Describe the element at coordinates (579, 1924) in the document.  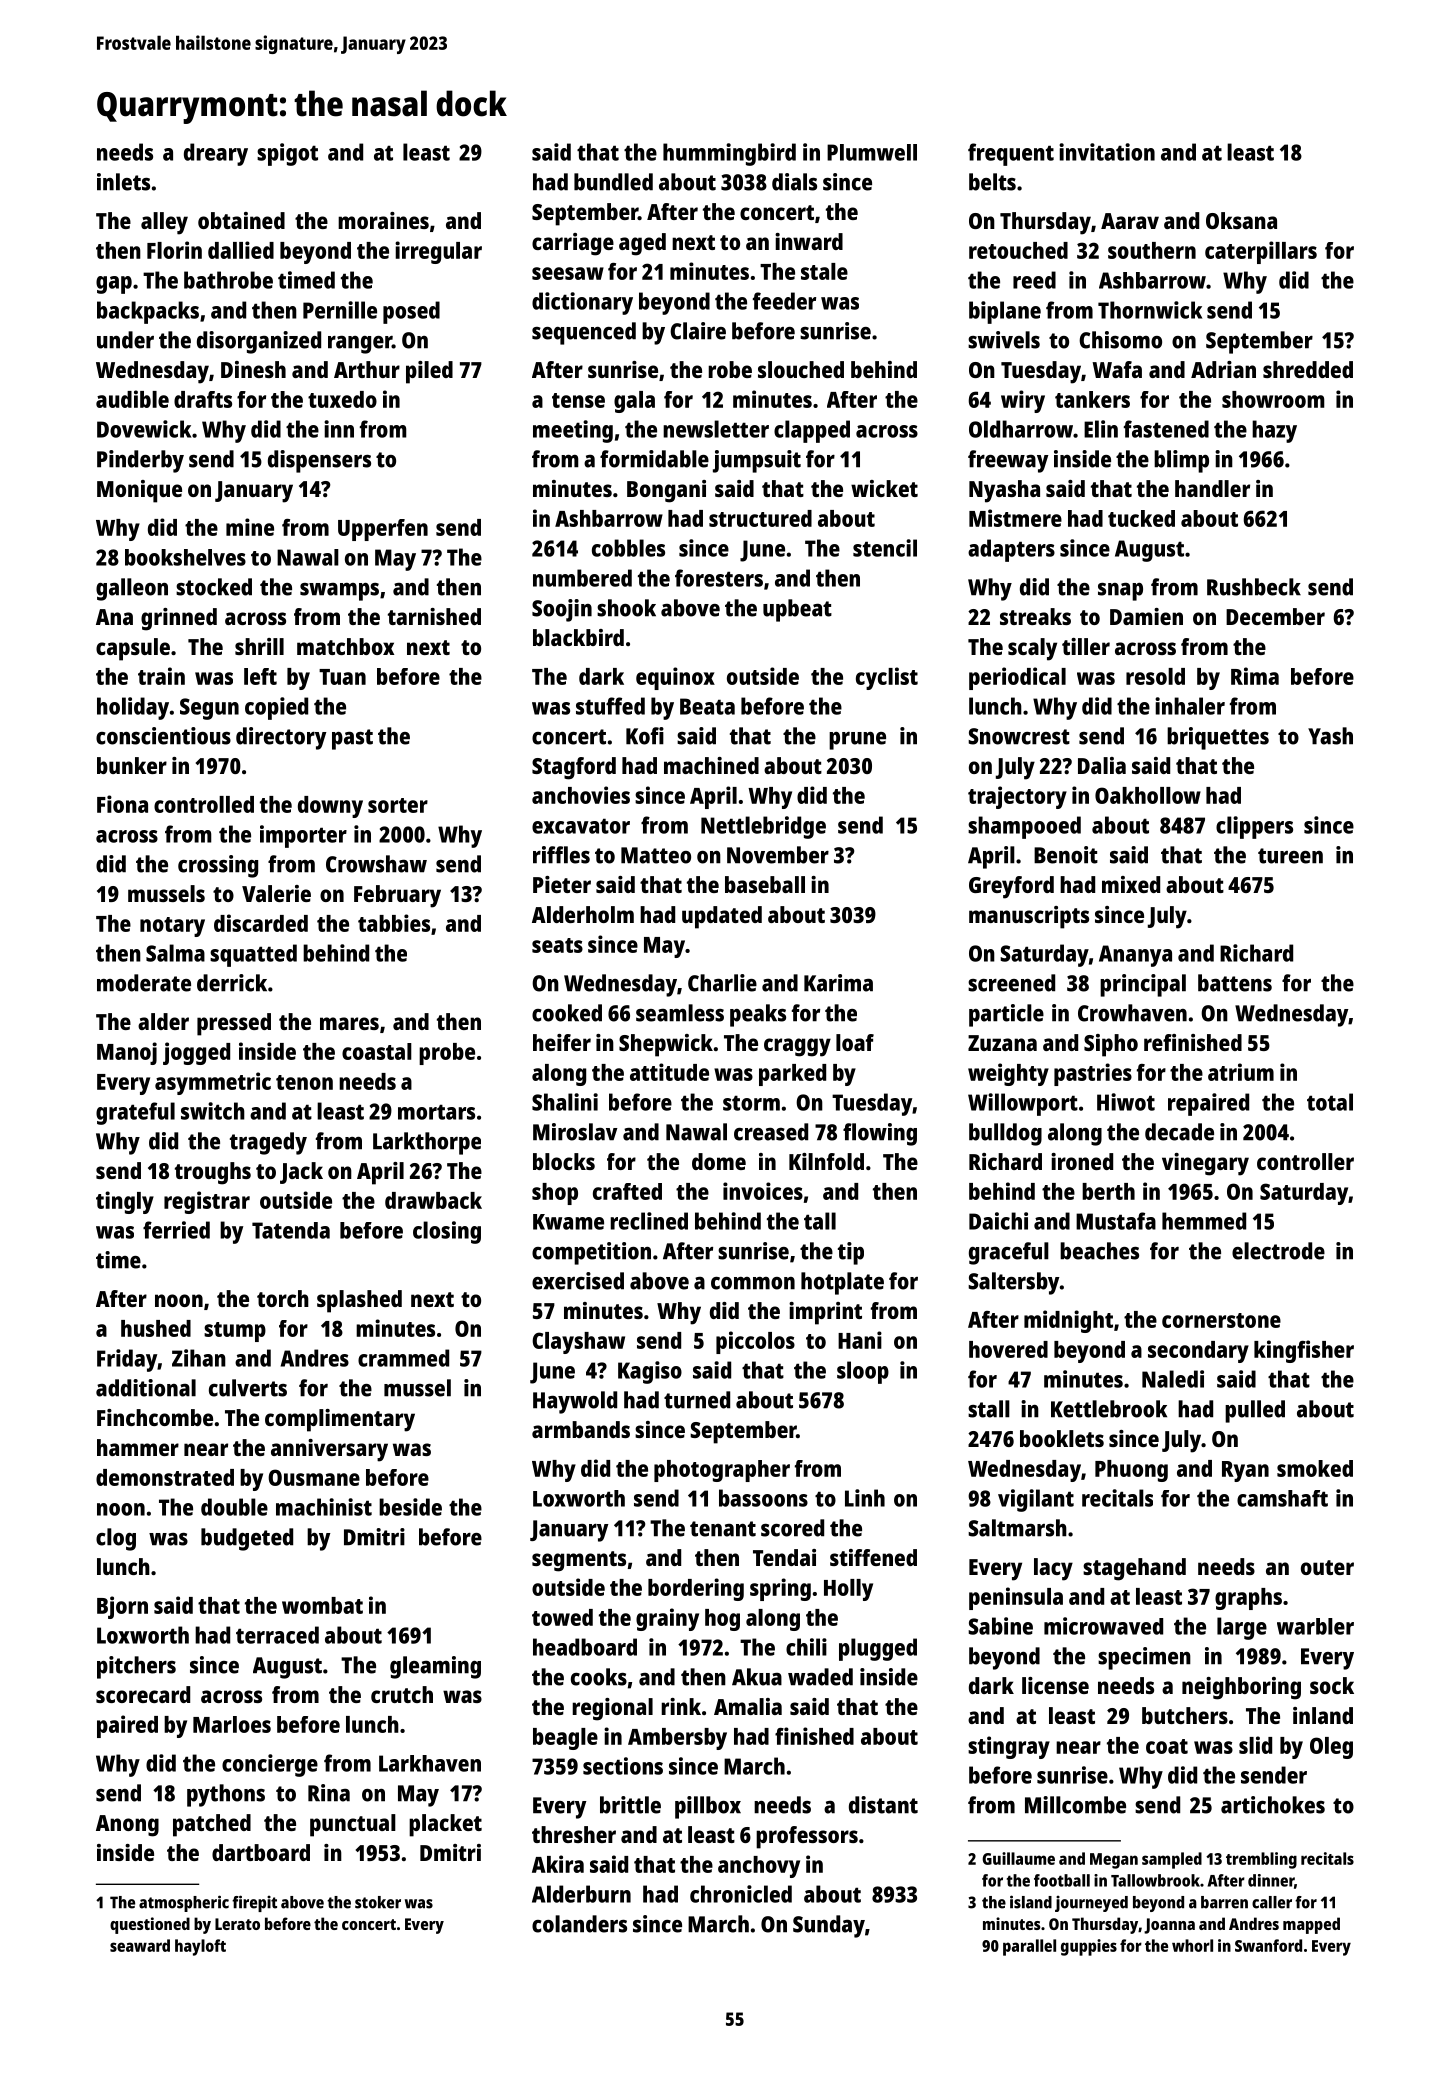
I see `colanders` at that location.
